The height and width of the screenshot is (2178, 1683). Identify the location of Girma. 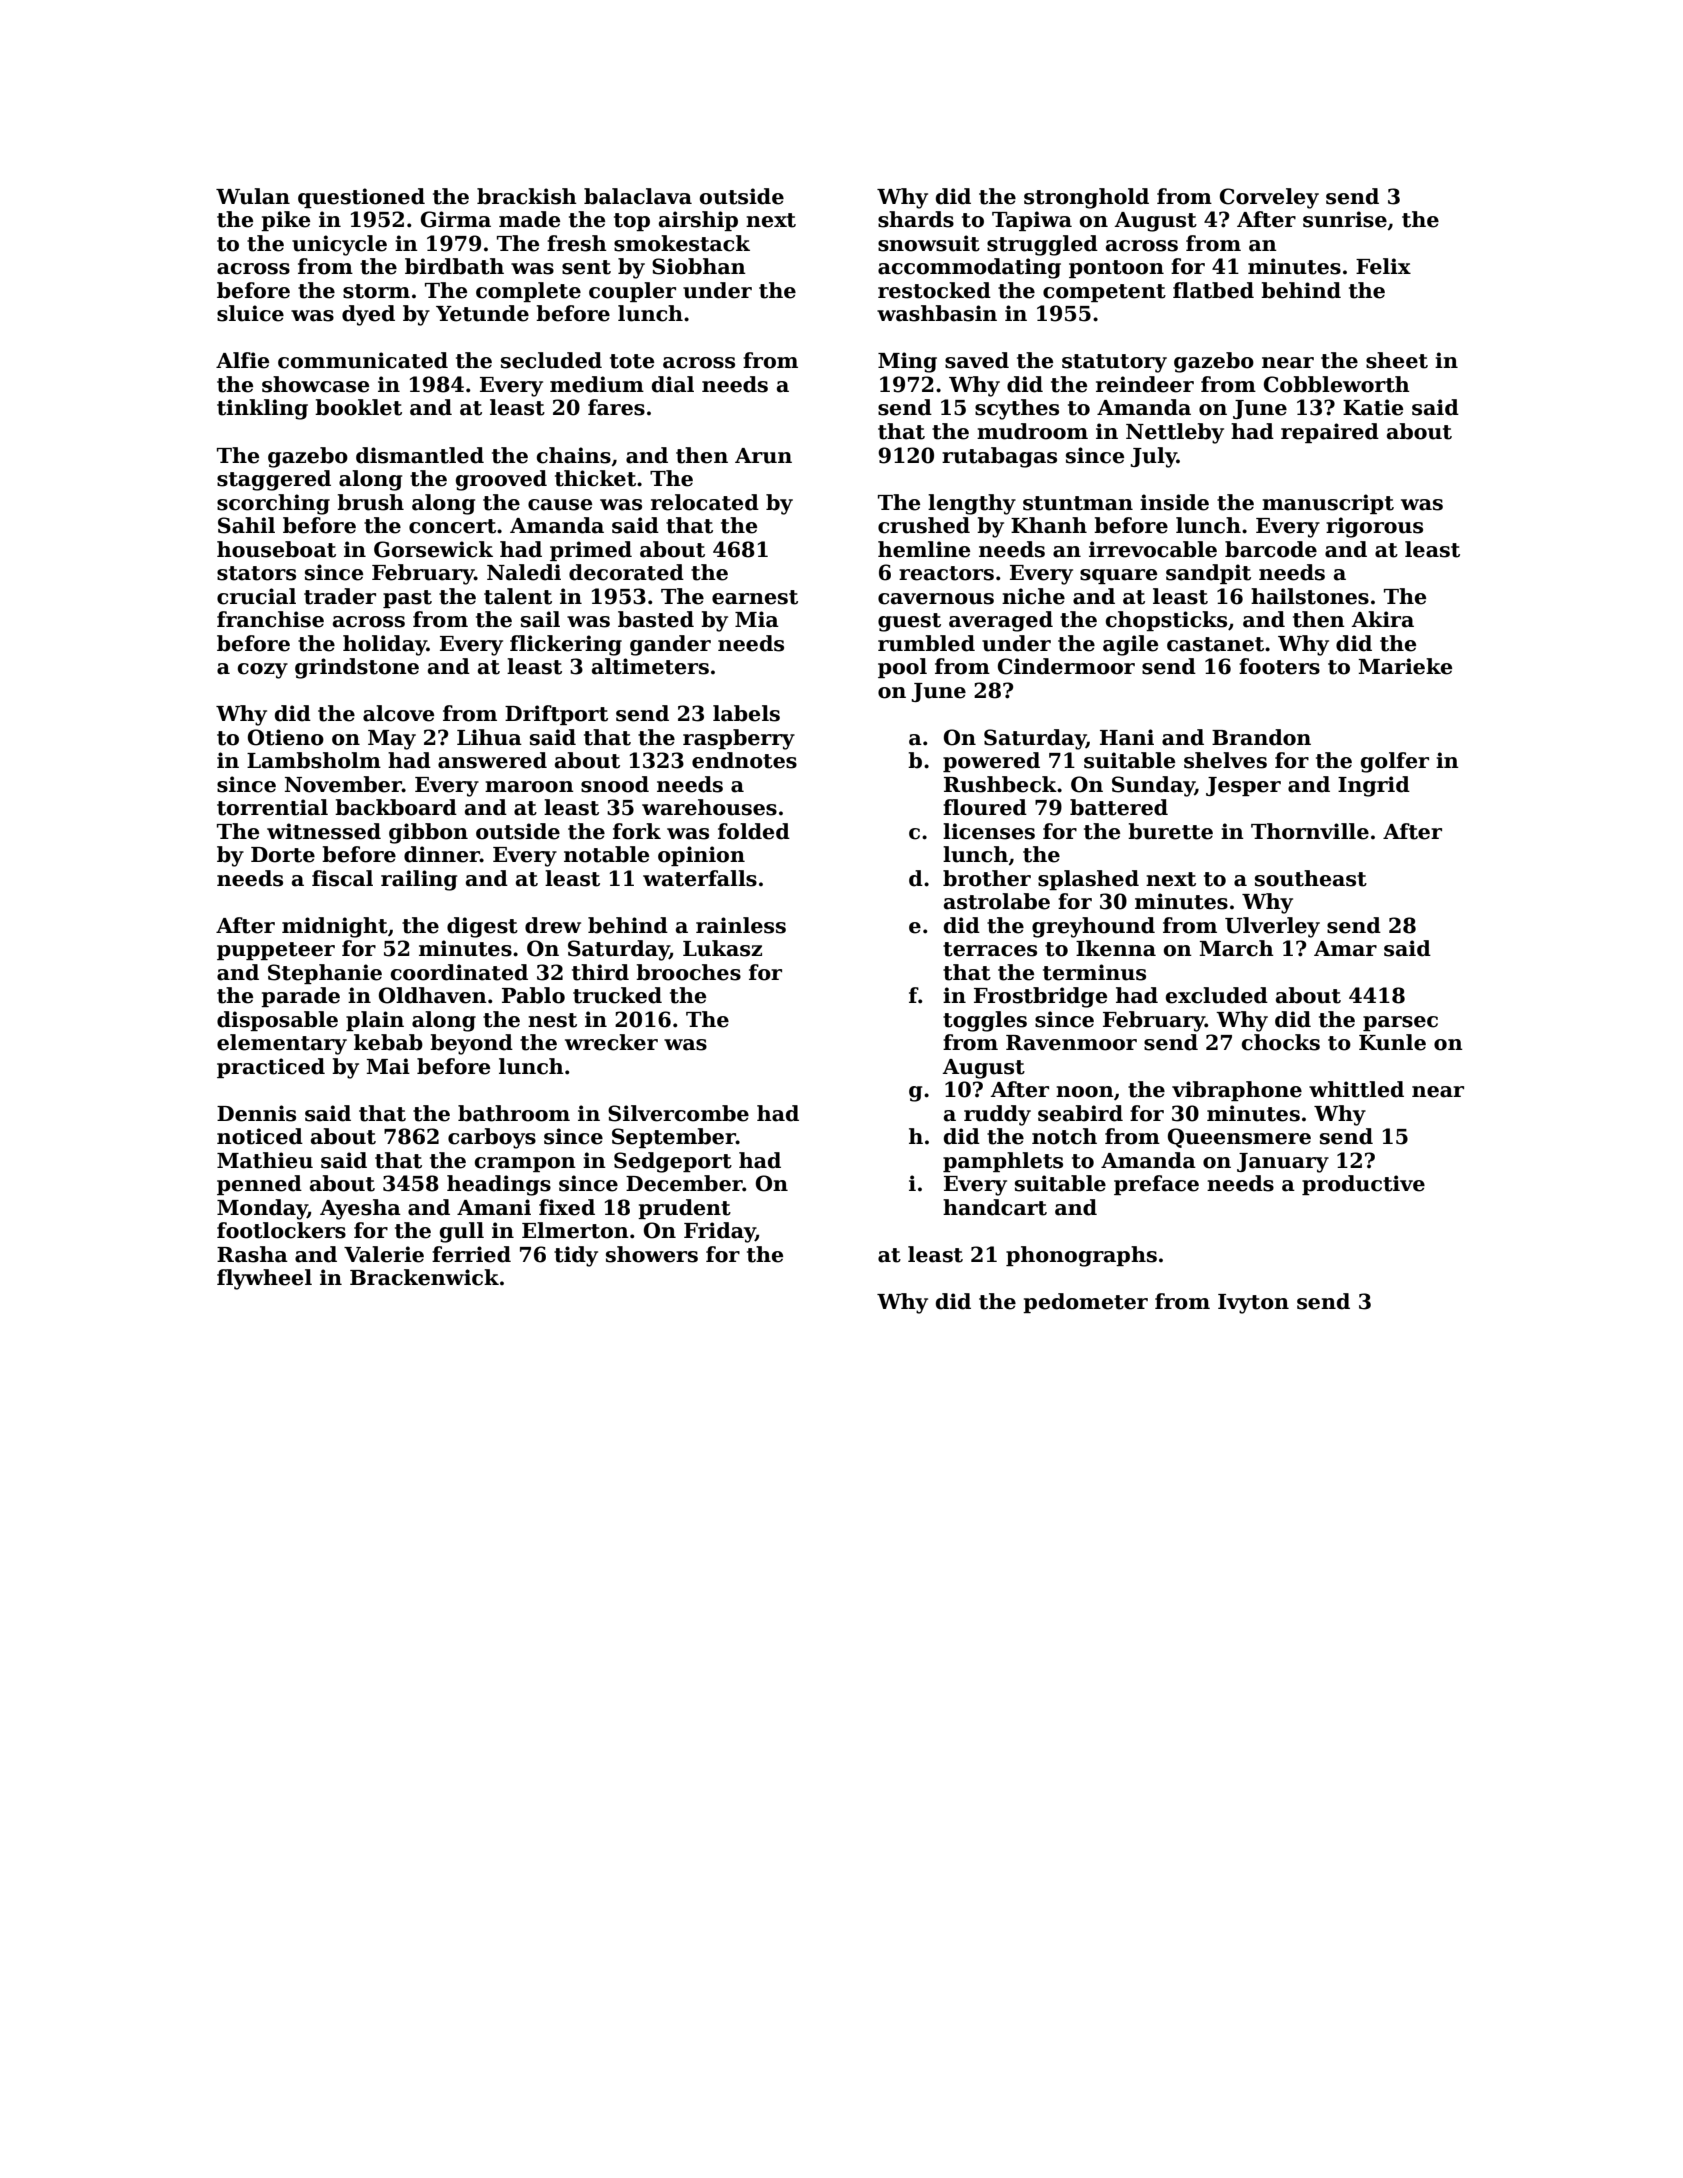
(456, 219).
